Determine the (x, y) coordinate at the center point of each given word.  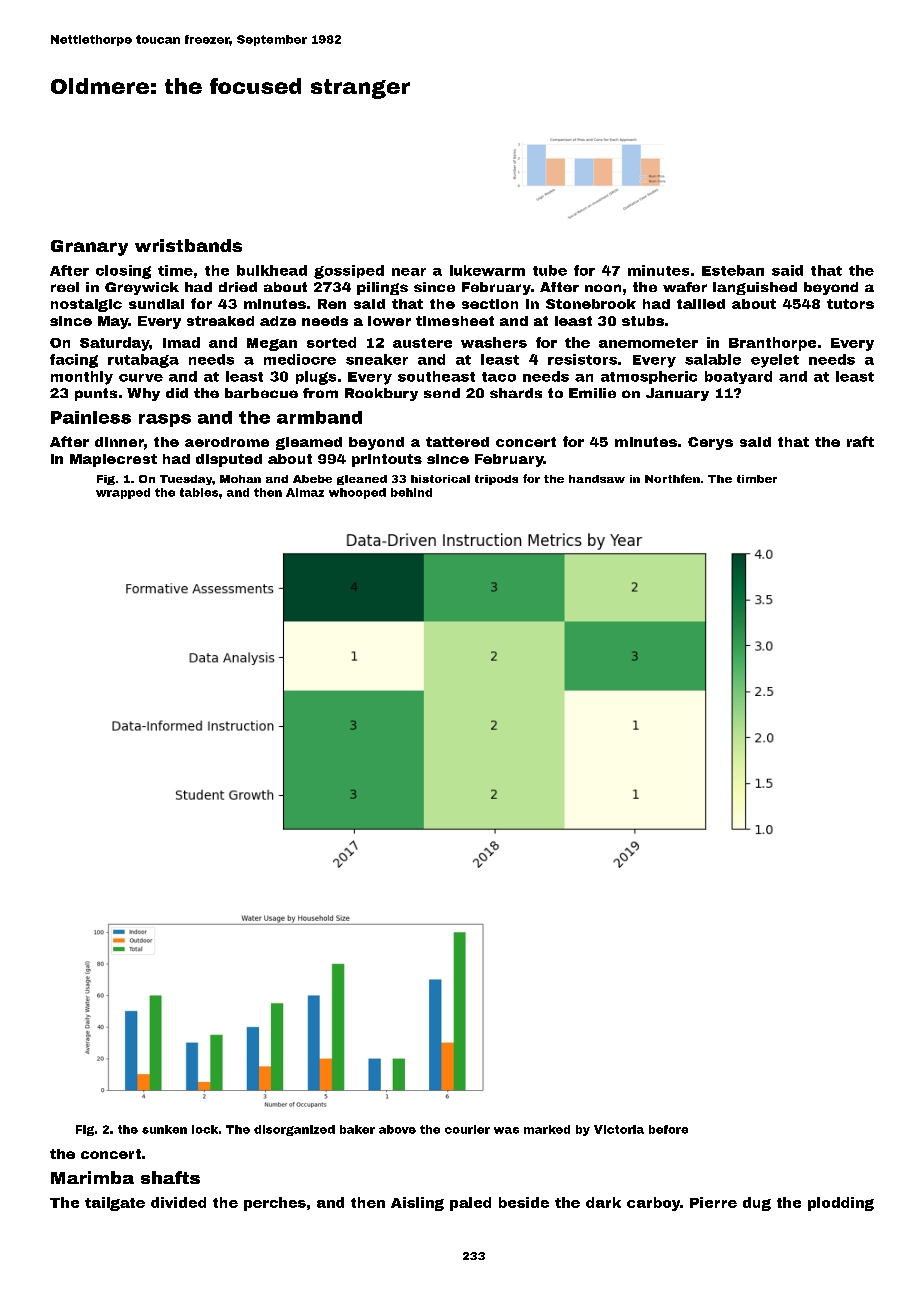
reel (65, 287)
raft (860, 441)
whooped (357, 493)
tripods (496, 480)
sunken (164, 1129)
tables (199, 492)
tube (550, 270)
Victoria (619, 1129)
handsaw (597, 479)
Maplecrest (113, 460)
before (668, 1129)
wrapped (123, 493)
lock (205, 1129)
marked (547, 1129)
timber (757, 479)
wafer (685, 287)
